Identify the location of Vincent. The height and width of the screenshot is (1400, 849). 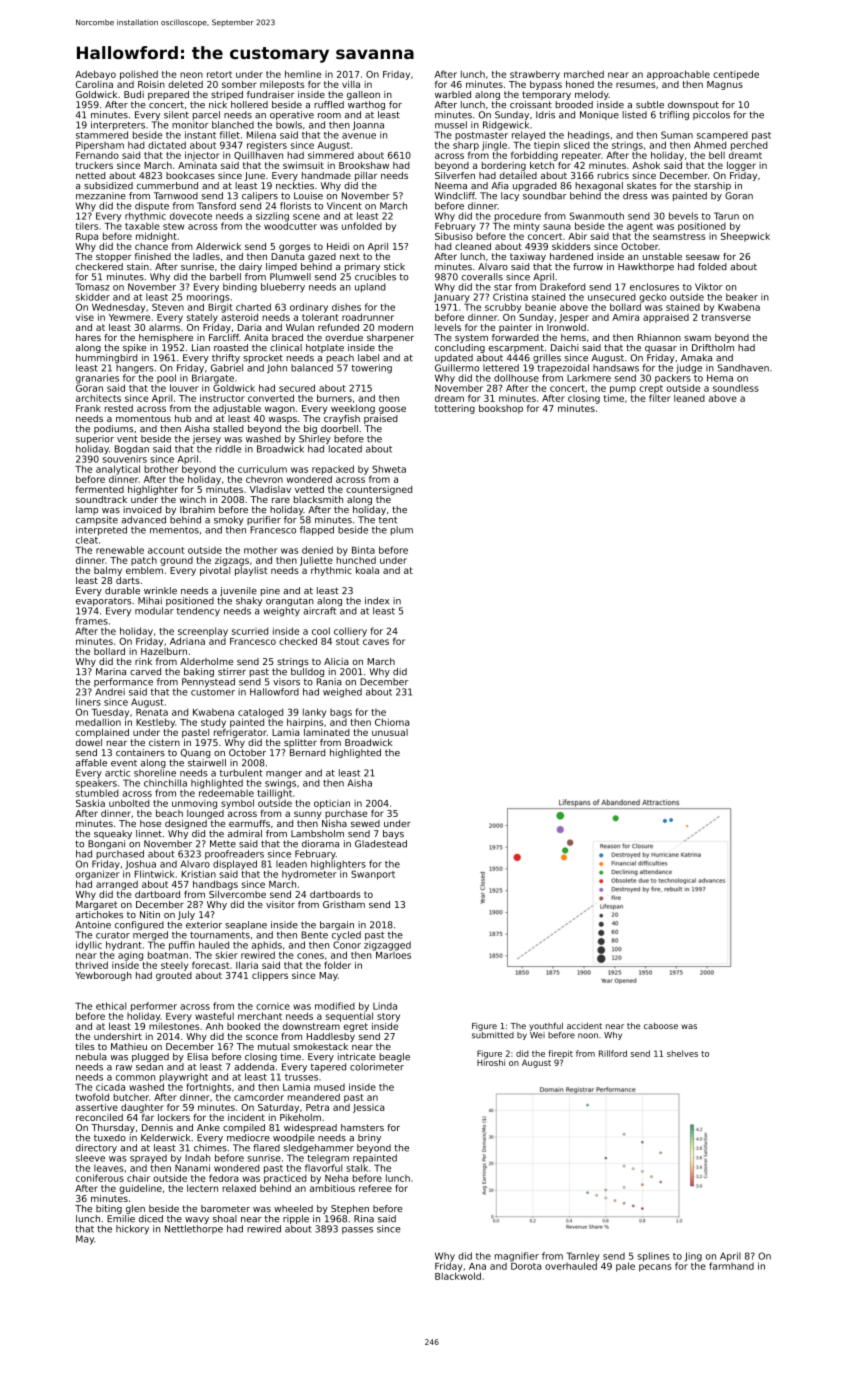
(344, 206).
